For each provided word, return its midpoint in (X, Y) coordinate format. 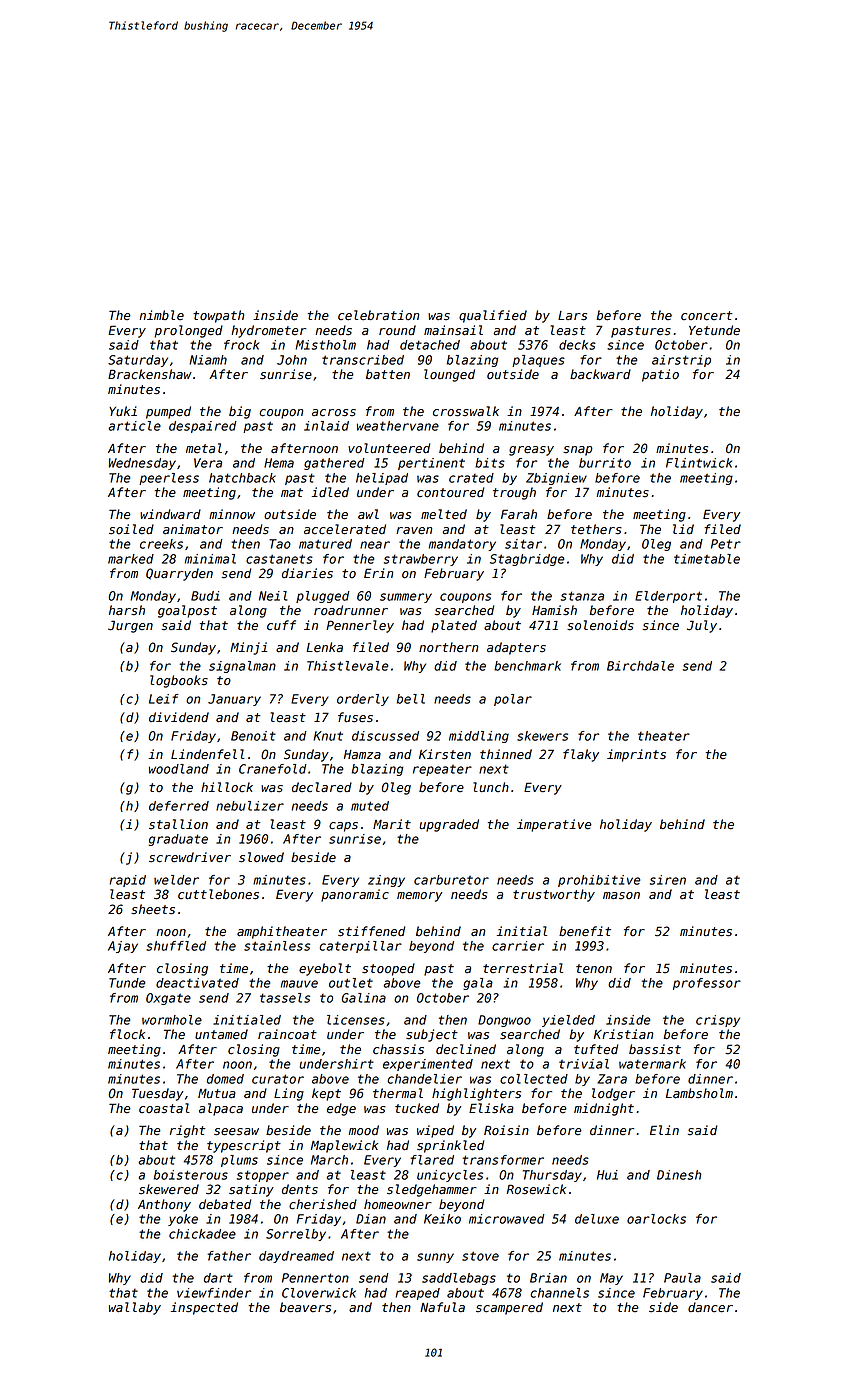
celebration (378, 315)
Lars (572, 316)
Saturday (138, 361)
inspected (204, 1308)
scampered (509, 1308)
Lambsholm (699, 1093)
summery (406, 598)
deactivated (197, 983)
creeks (161, 544)
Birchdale (640, 666)
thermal (398, 1093)
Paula (682, 1278)
